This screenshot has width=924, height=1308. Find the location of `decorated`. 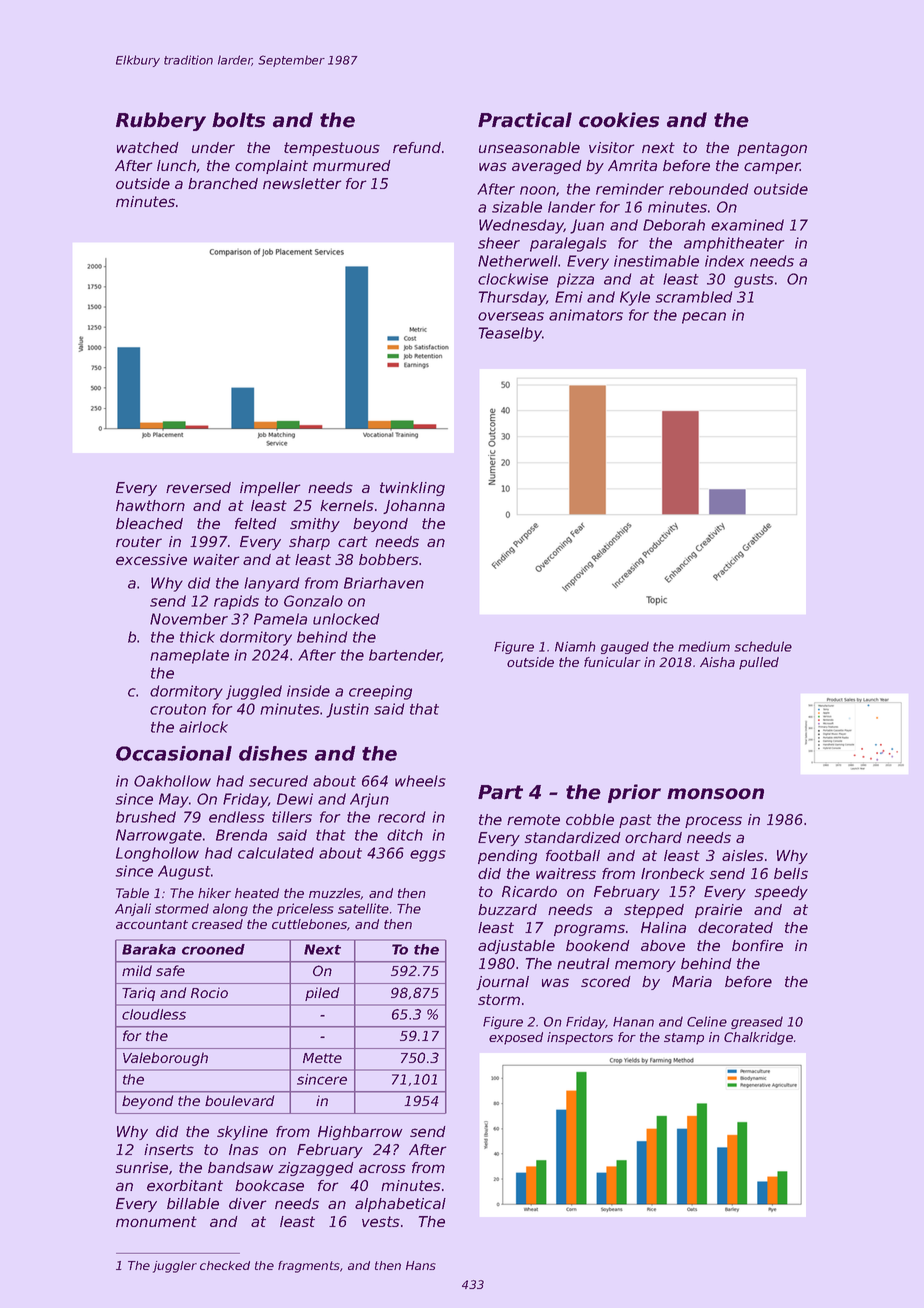

decorated is located at coordinates (735, 927).
